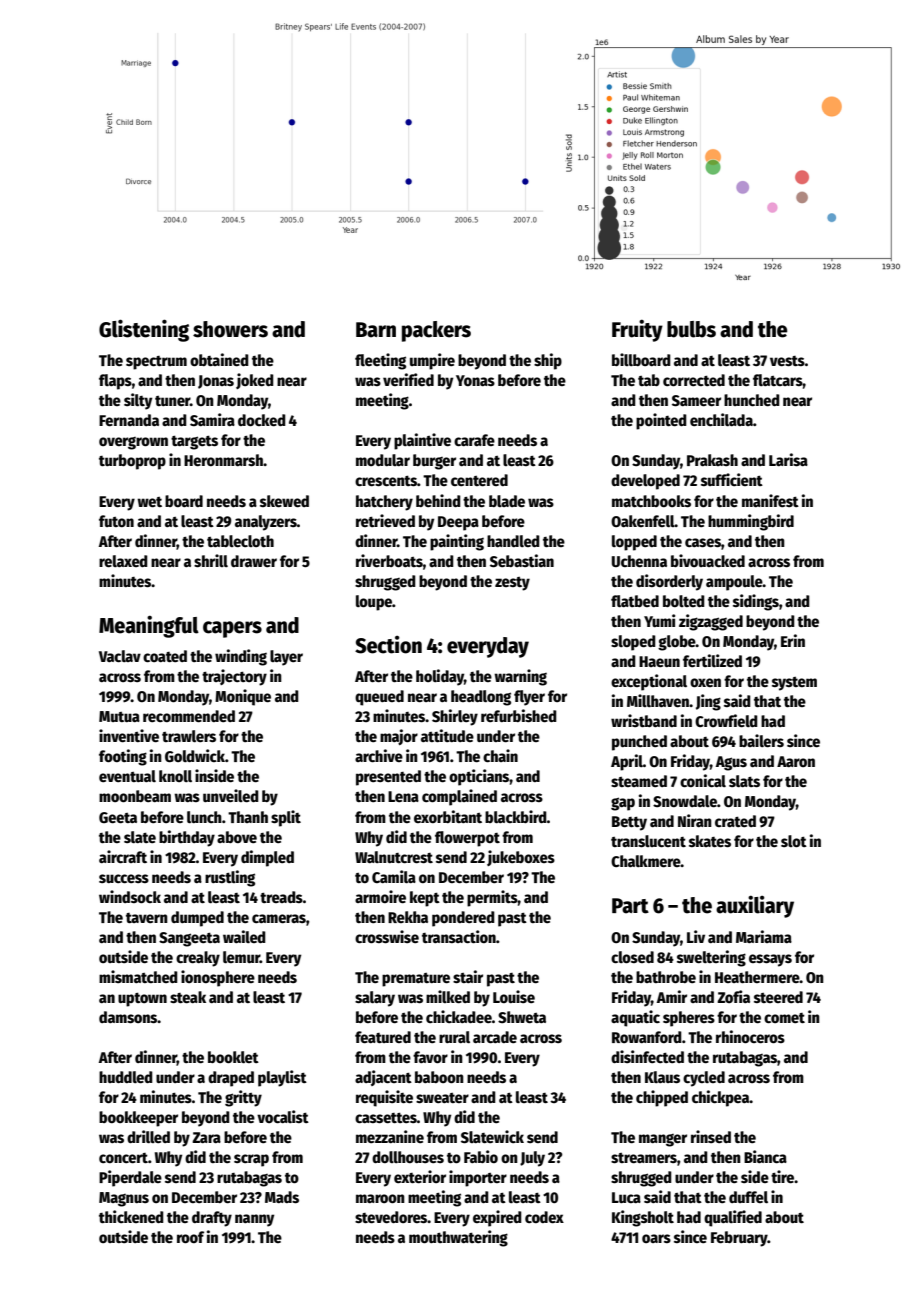 The height and width of the screenshot is (1308, 924). What do you see at coordinates (436, 331) in the screenshot?
I see `packers` at bounding box center [436, 331].
